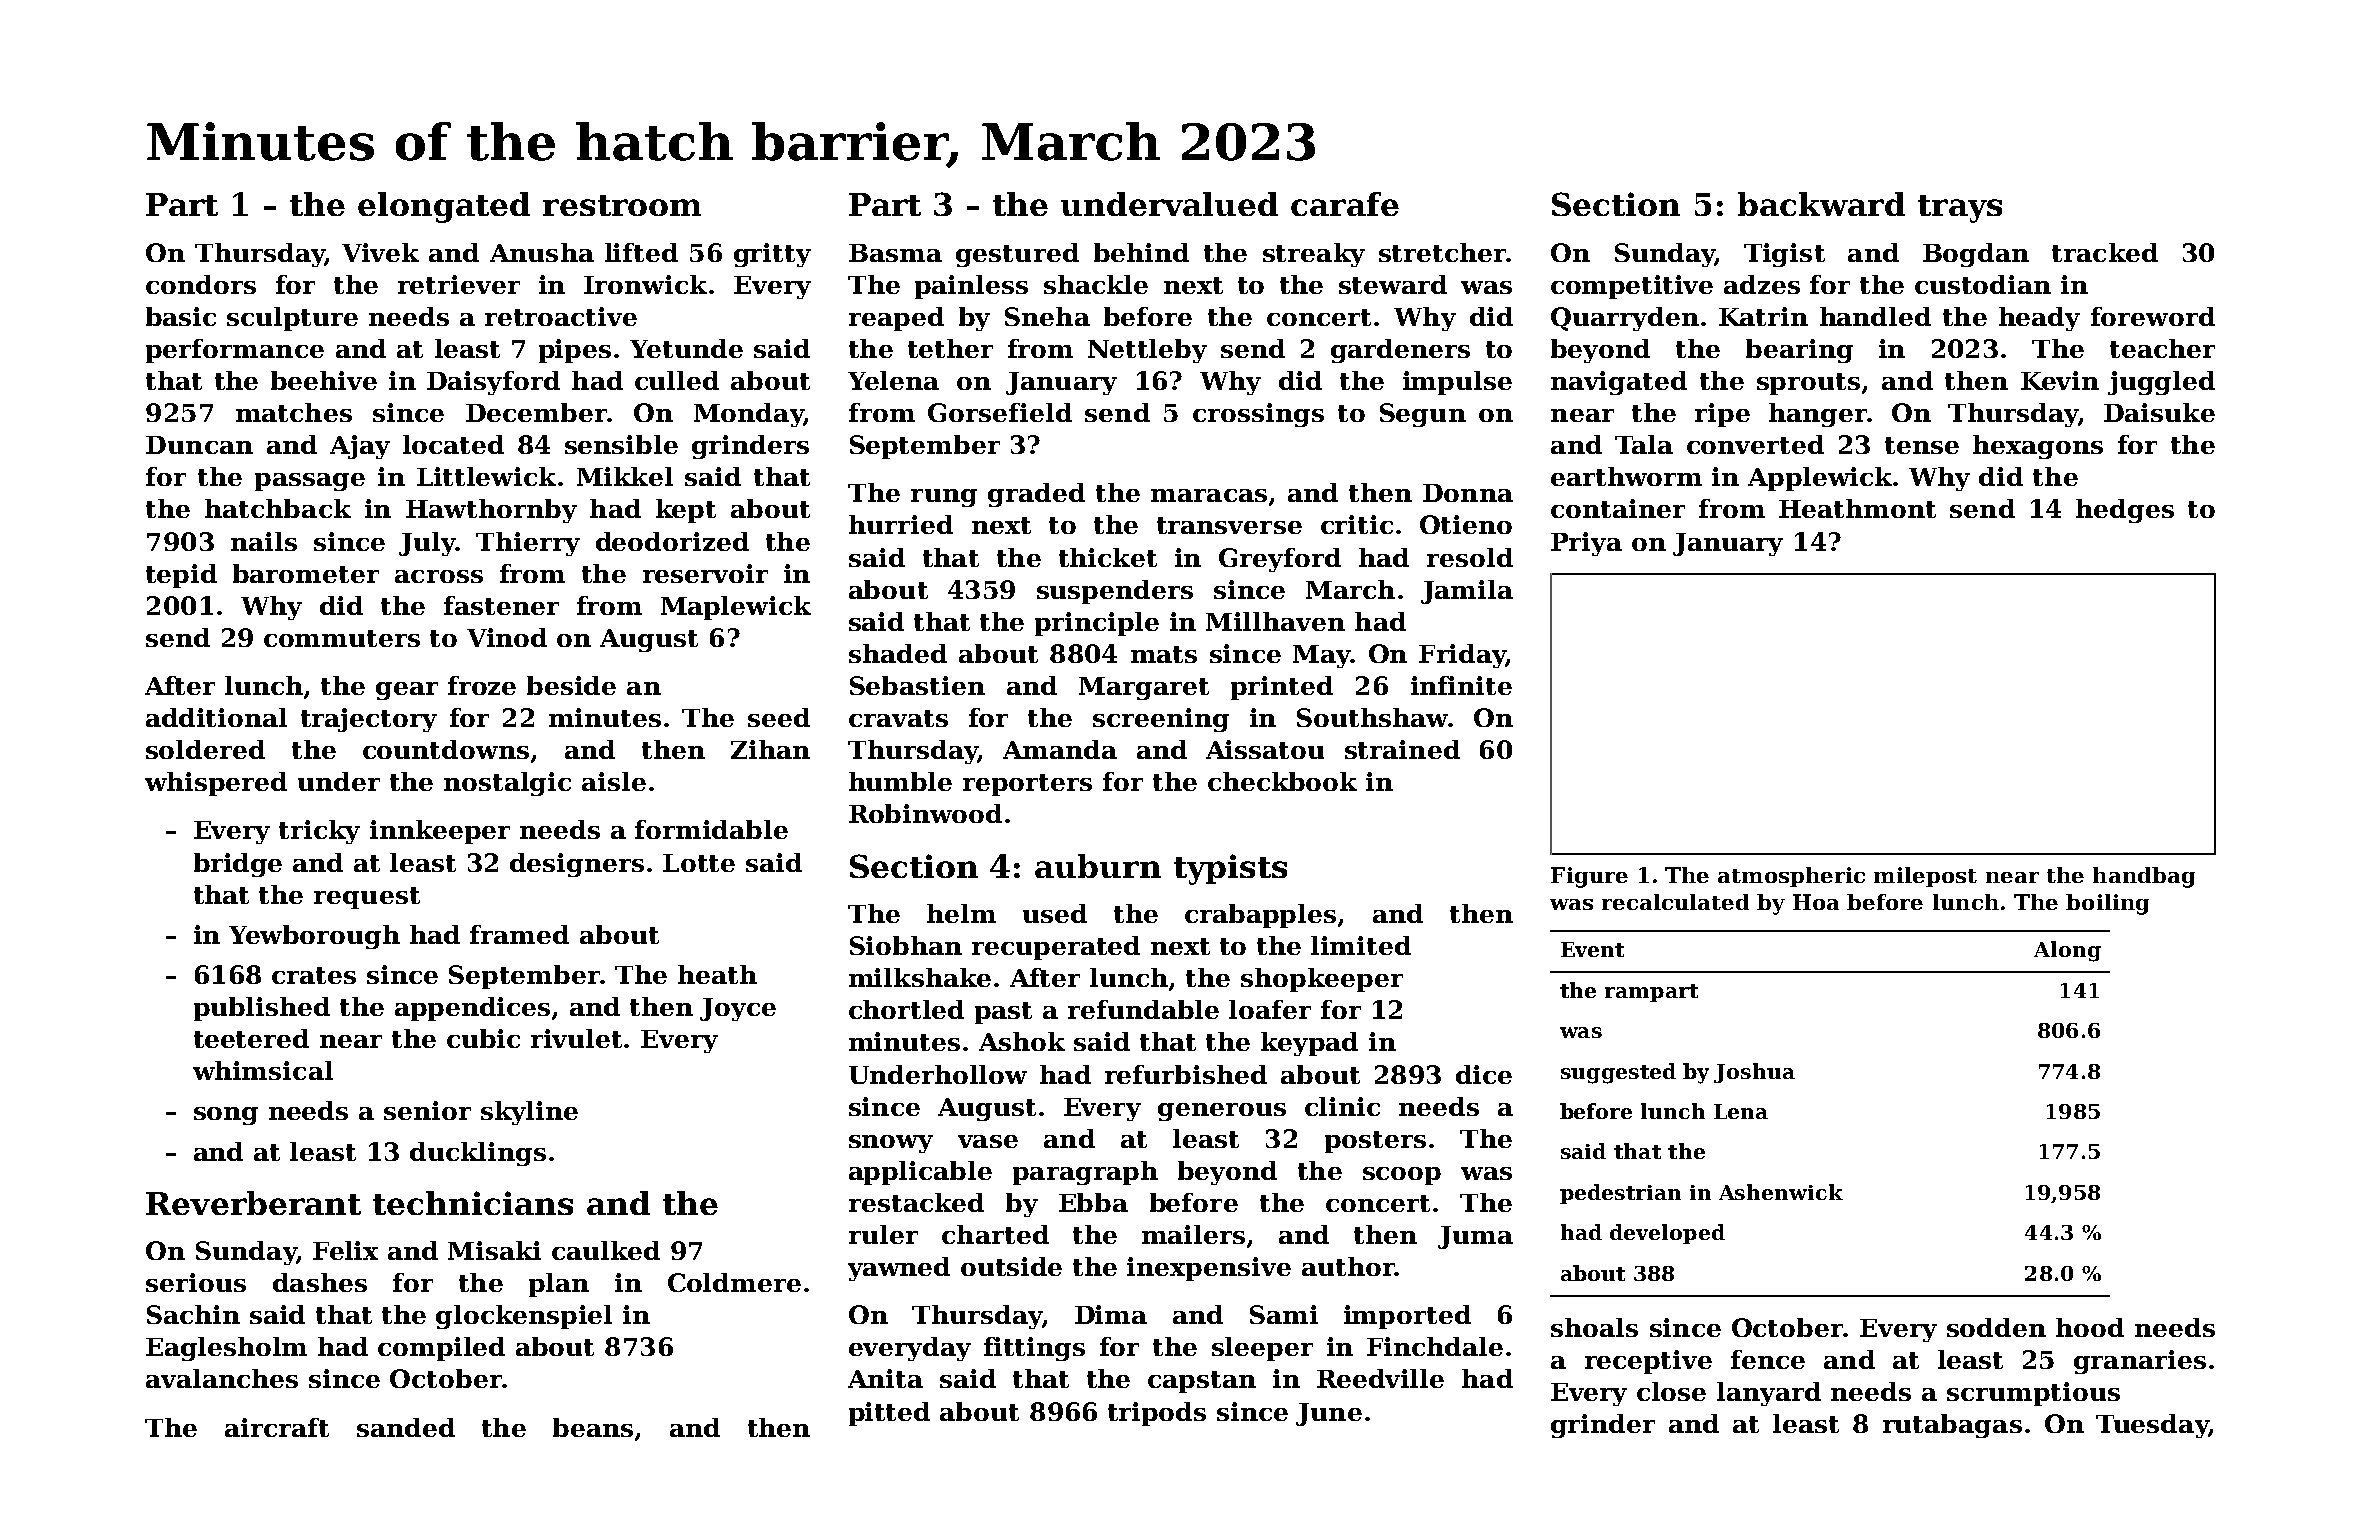 The height and width of the screenshot is (1528, 2361). What do you see at coordinates (277, 1427) in the screenshot?
I see `aircraft` at bounding box center [277, 1427].
